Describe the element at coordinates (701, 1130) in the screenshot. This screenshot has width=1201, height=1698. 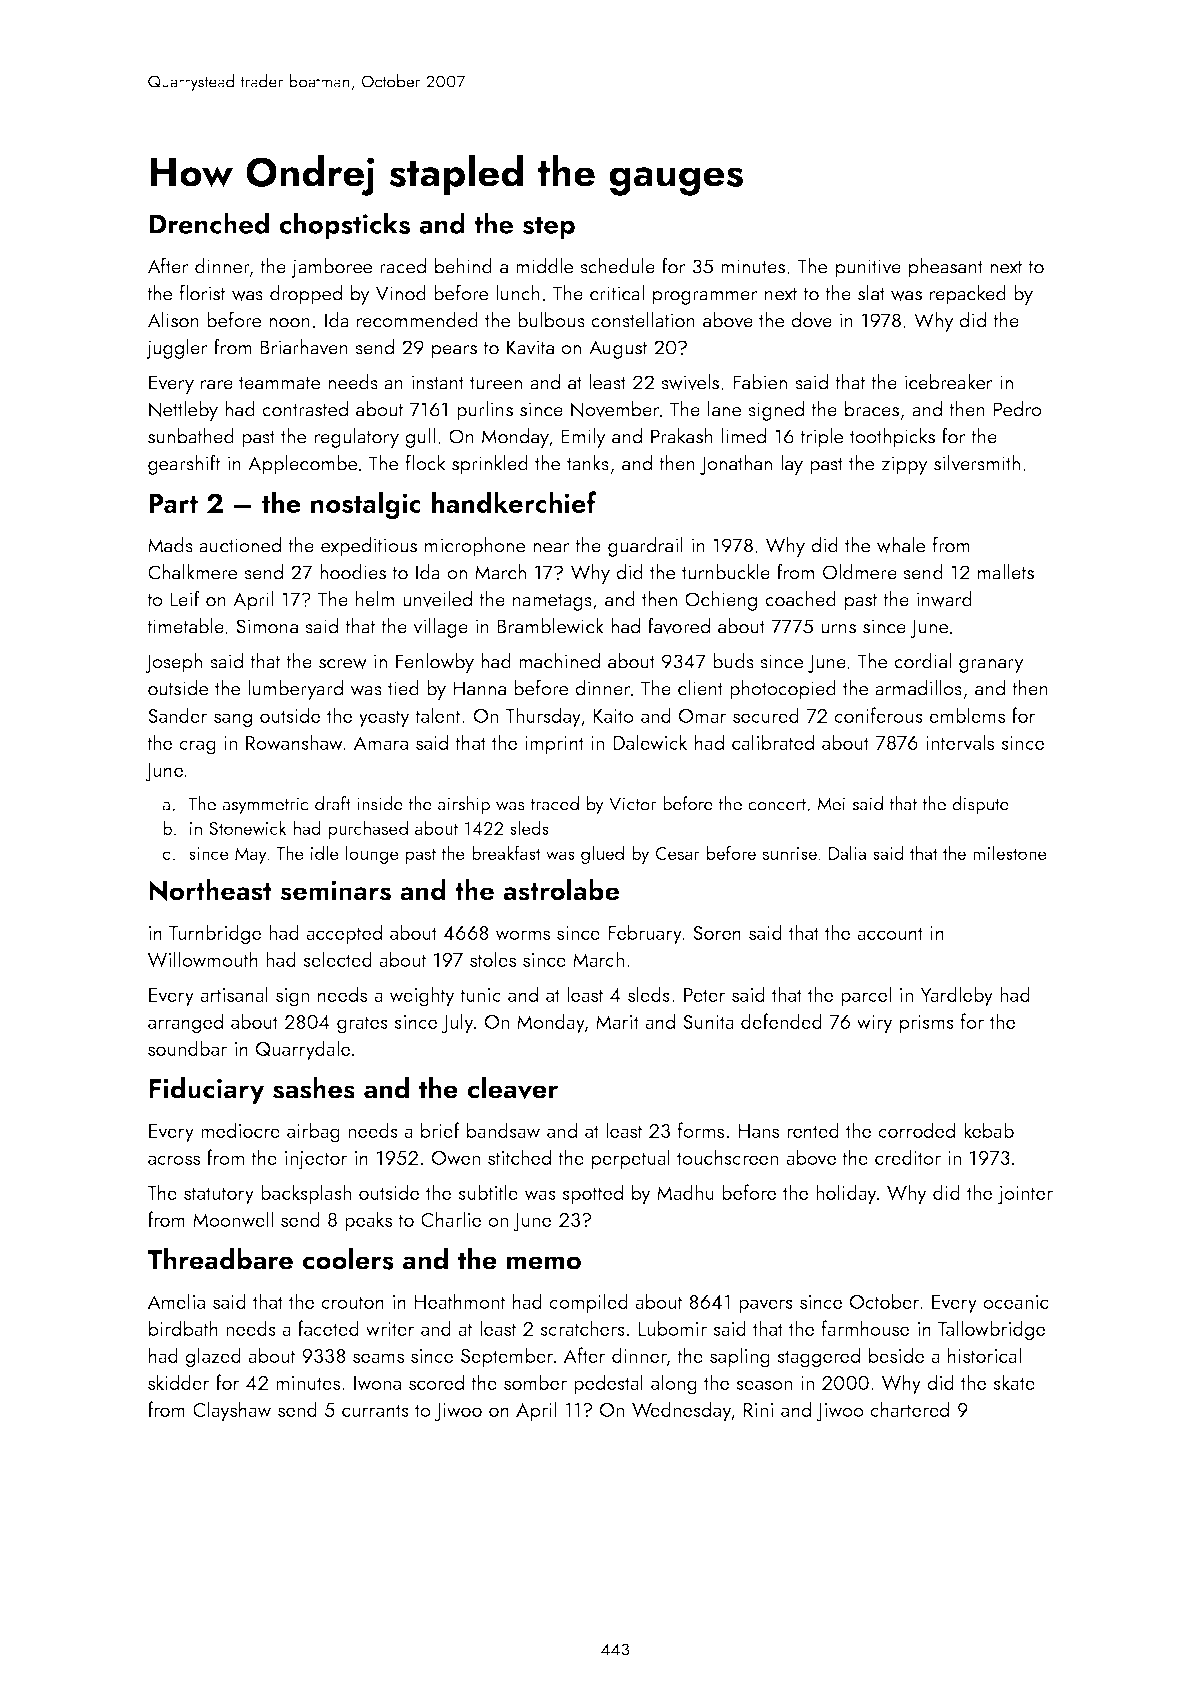
I see `forms` at that location.
